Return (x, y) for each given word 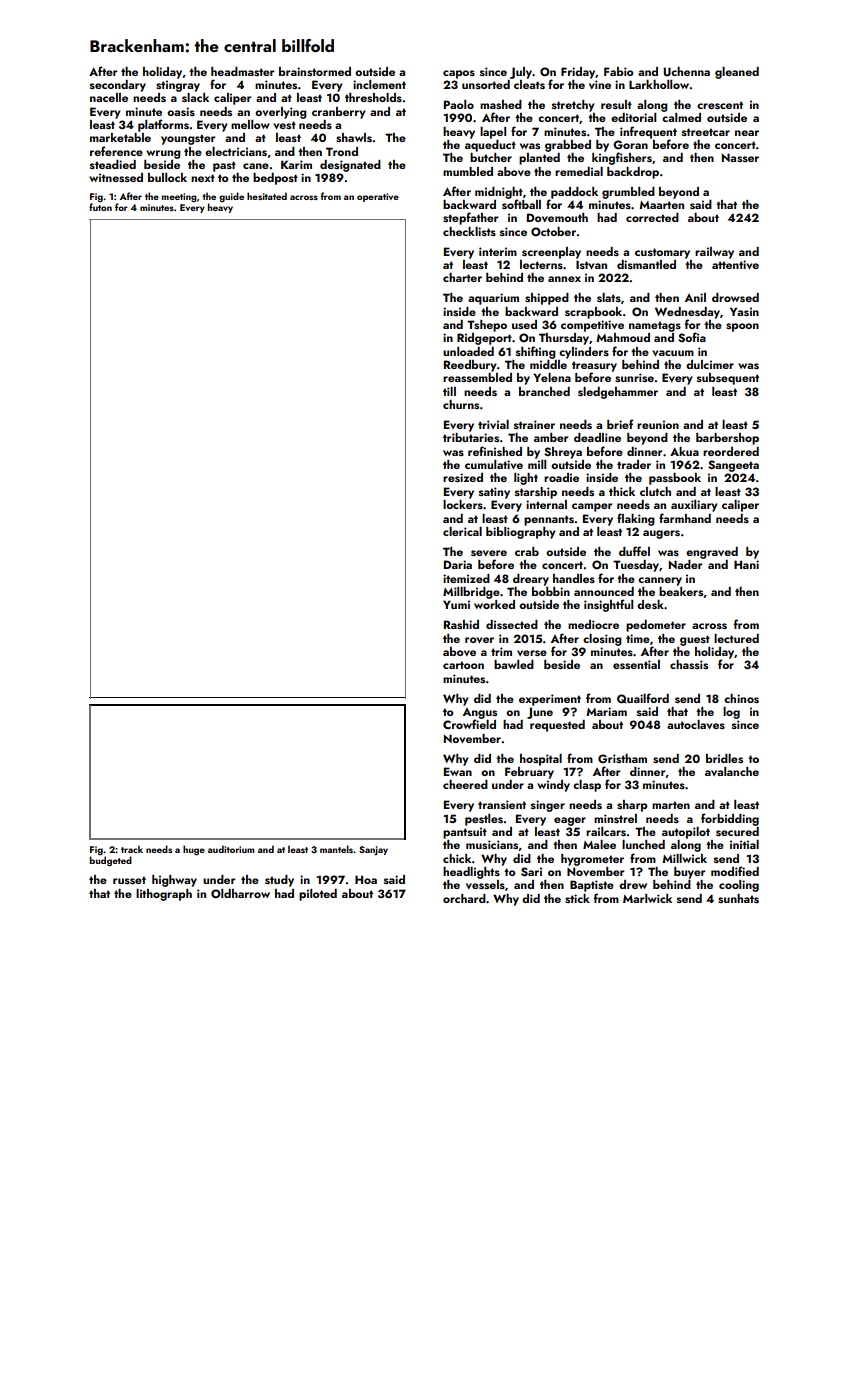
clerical (462, 531)
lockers (463, 504)
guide (231, 197)
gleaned (737, 73)
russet (129, 880)
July (521, 73)
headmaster (242, 71)
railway (714, 253)
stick (577, 898)
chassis (689, 664)
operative (378, 197)
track (132, 849)
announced (604, 591)
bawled (514, 664)
